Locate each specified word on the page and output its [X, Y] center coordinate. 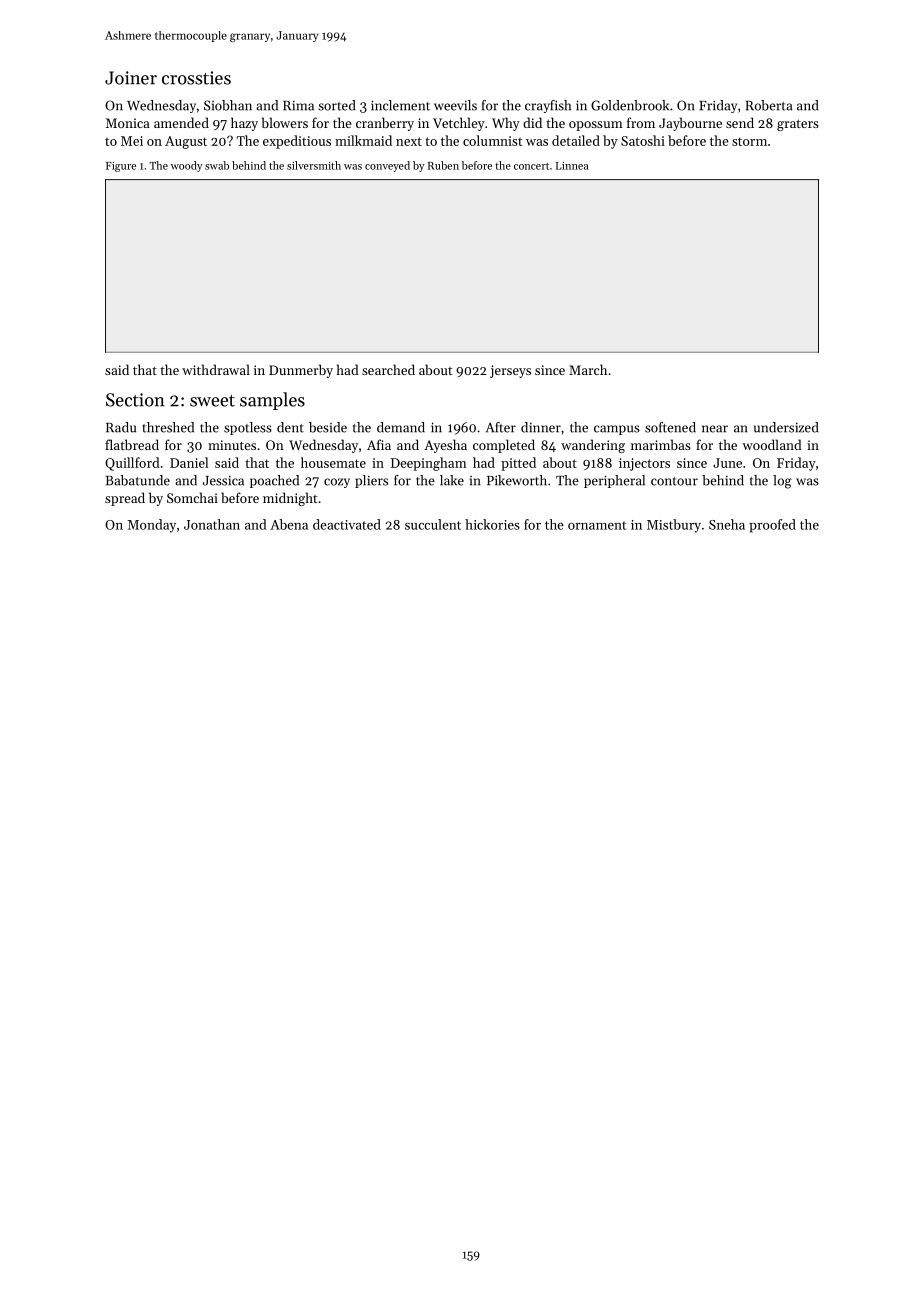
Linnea [572, 166]
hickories [492, 524]
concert [531, 166]
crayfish [548, 106]
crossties [196, 78]
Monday [152, 526]
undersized [786, 427]
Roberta [768, 105]
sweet [212, 401]
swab [217, 165]
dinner [541, 427]
